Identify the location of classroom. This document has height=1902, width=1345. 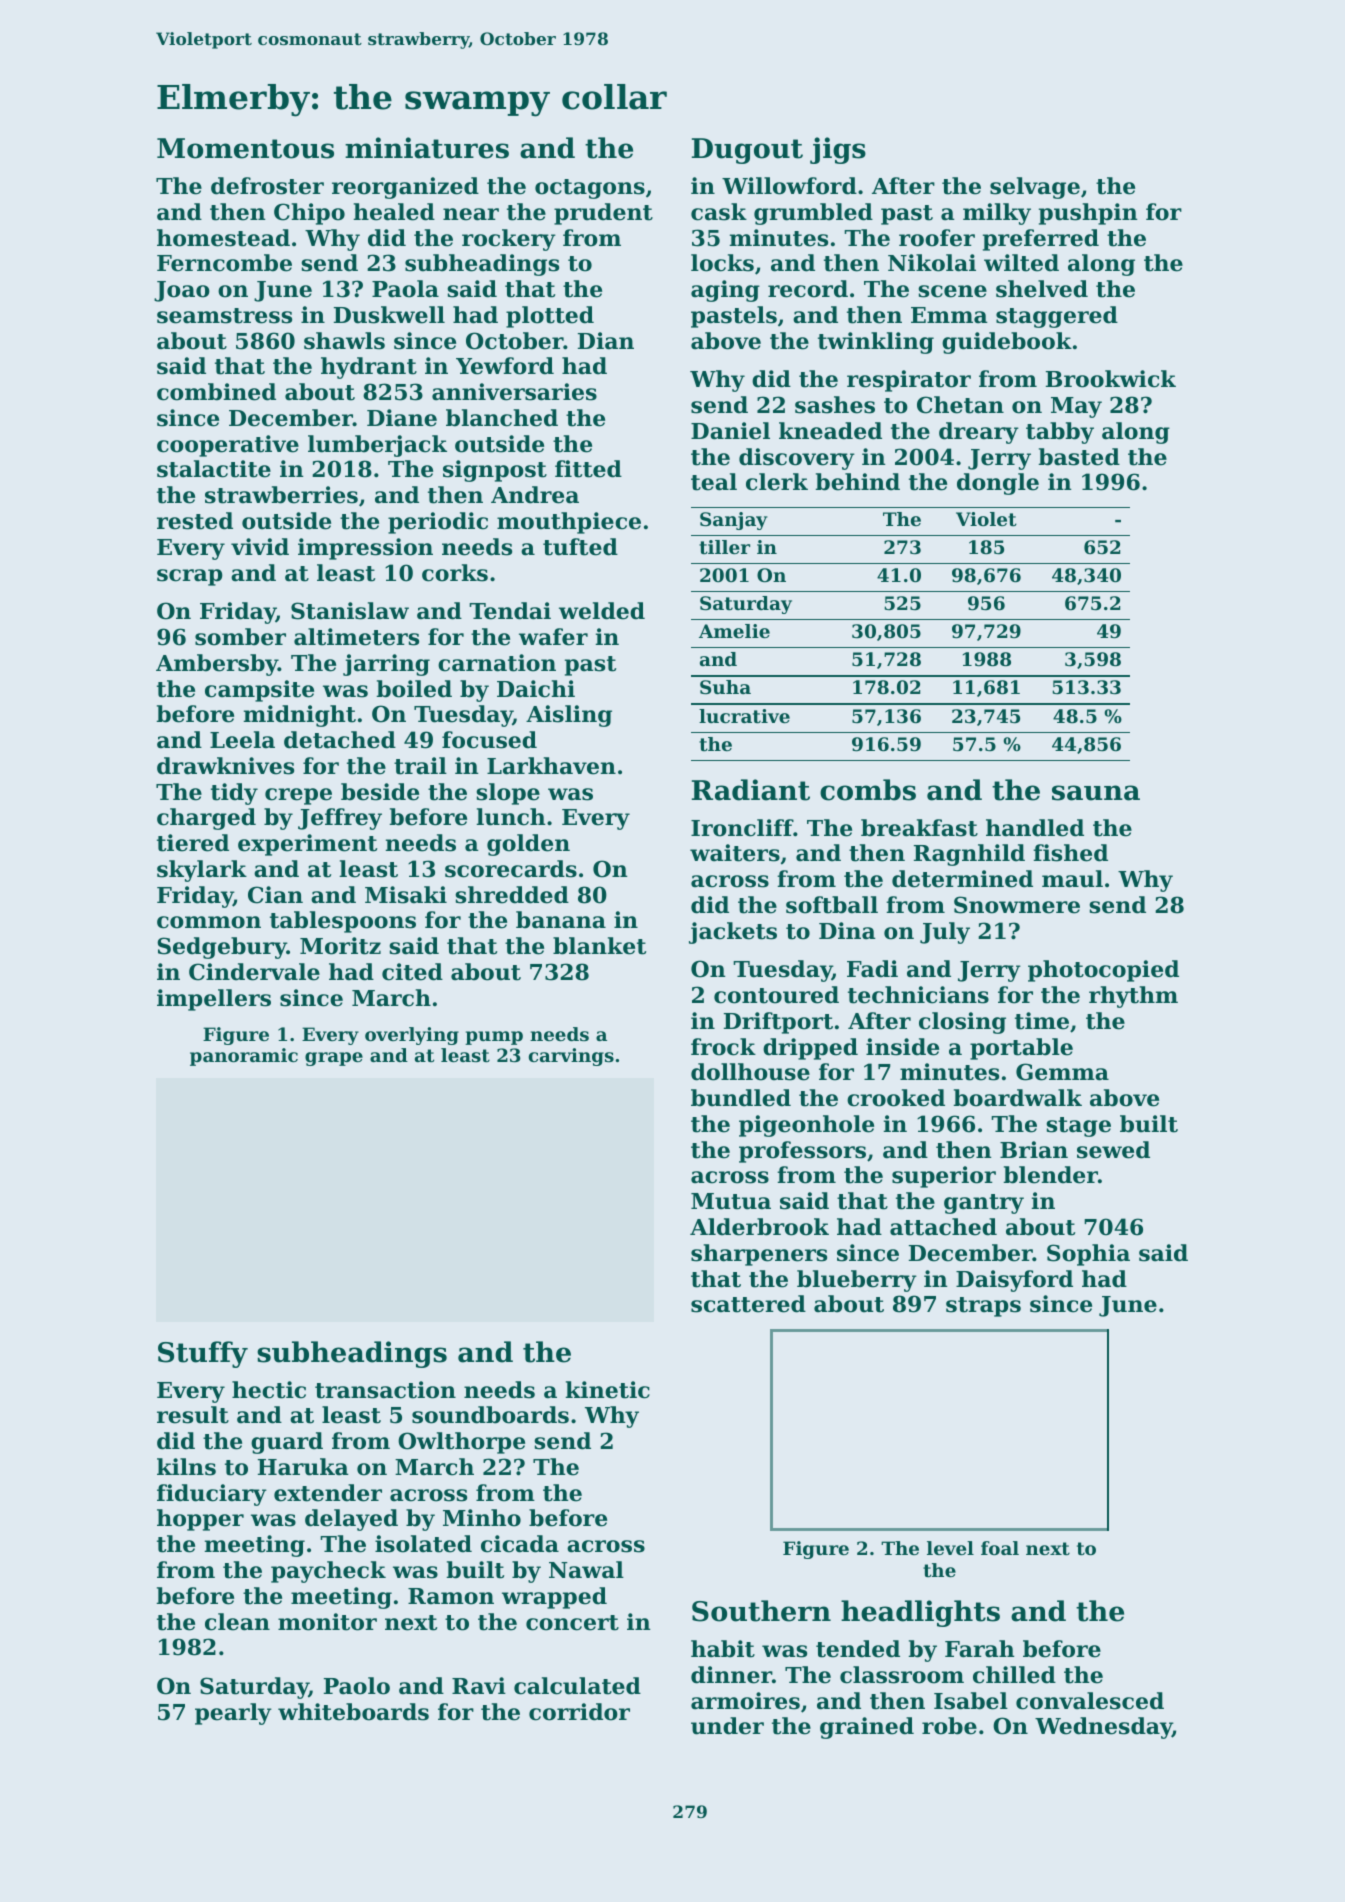
(902, 1675).
